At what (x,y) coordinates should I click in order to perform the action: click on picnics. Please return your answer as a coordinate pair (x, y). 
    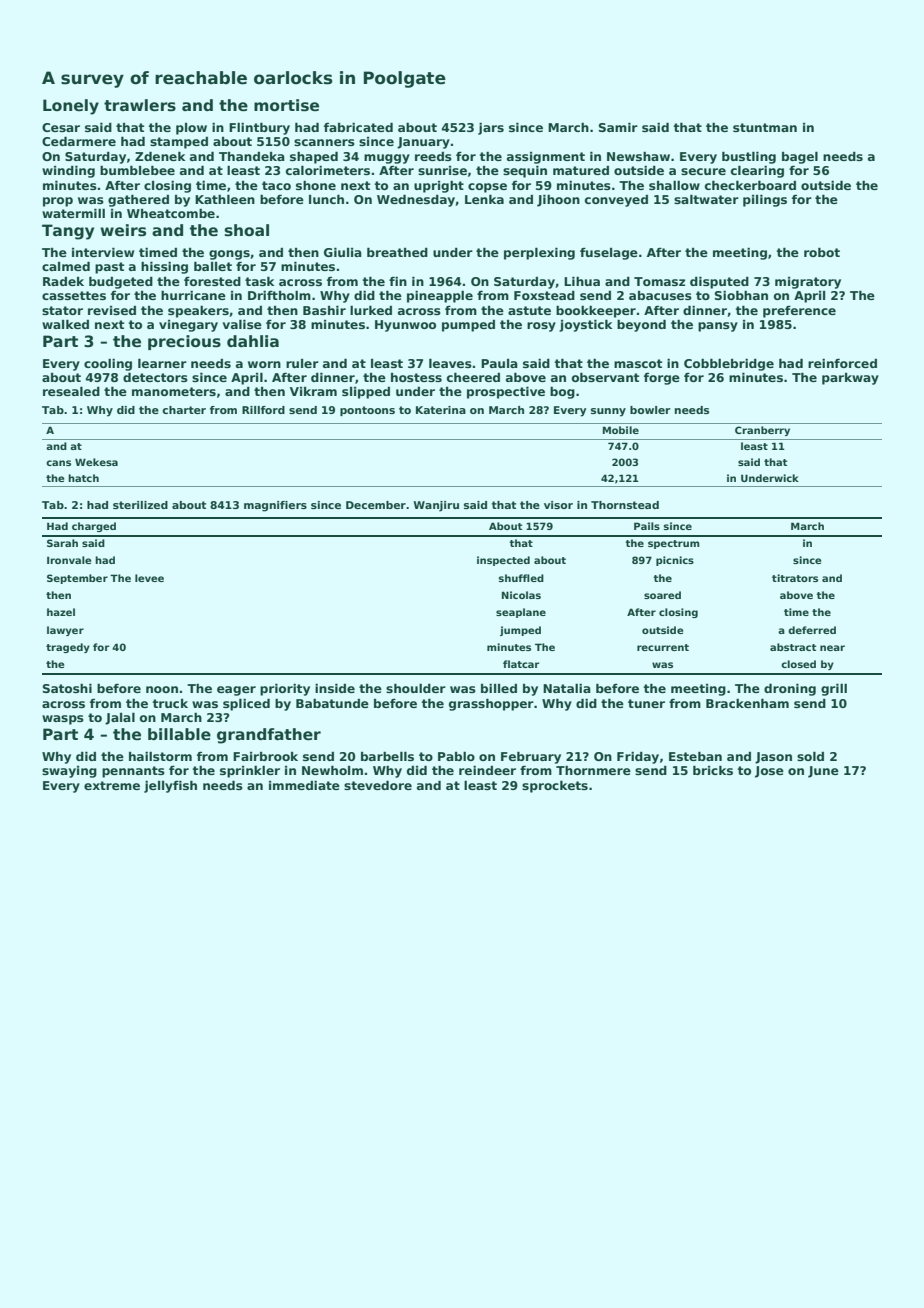
    Looking at the image, I should click on (675, 561).
